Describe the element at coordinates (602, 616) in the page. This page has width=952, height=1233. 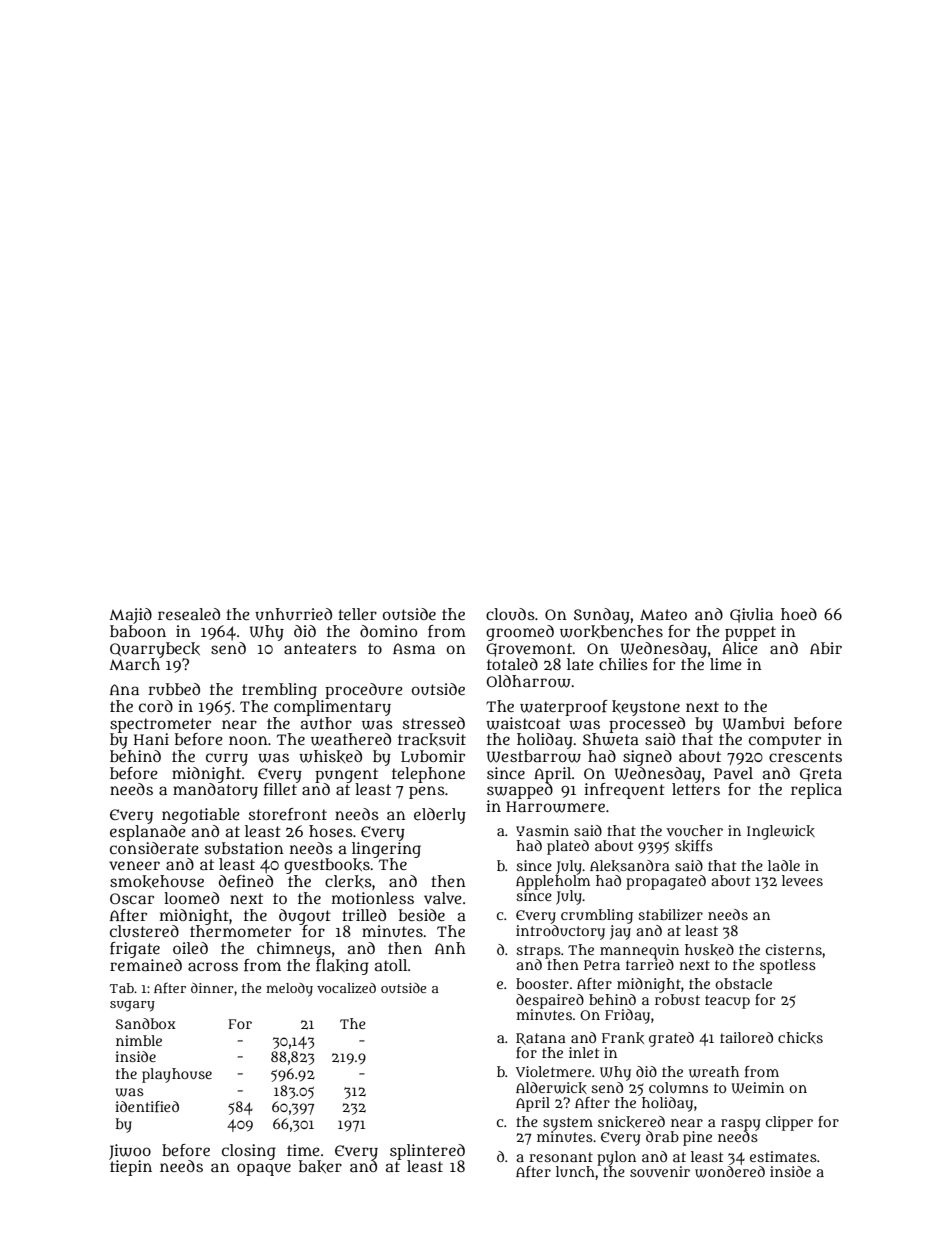
I see `Sunday` at that location.
